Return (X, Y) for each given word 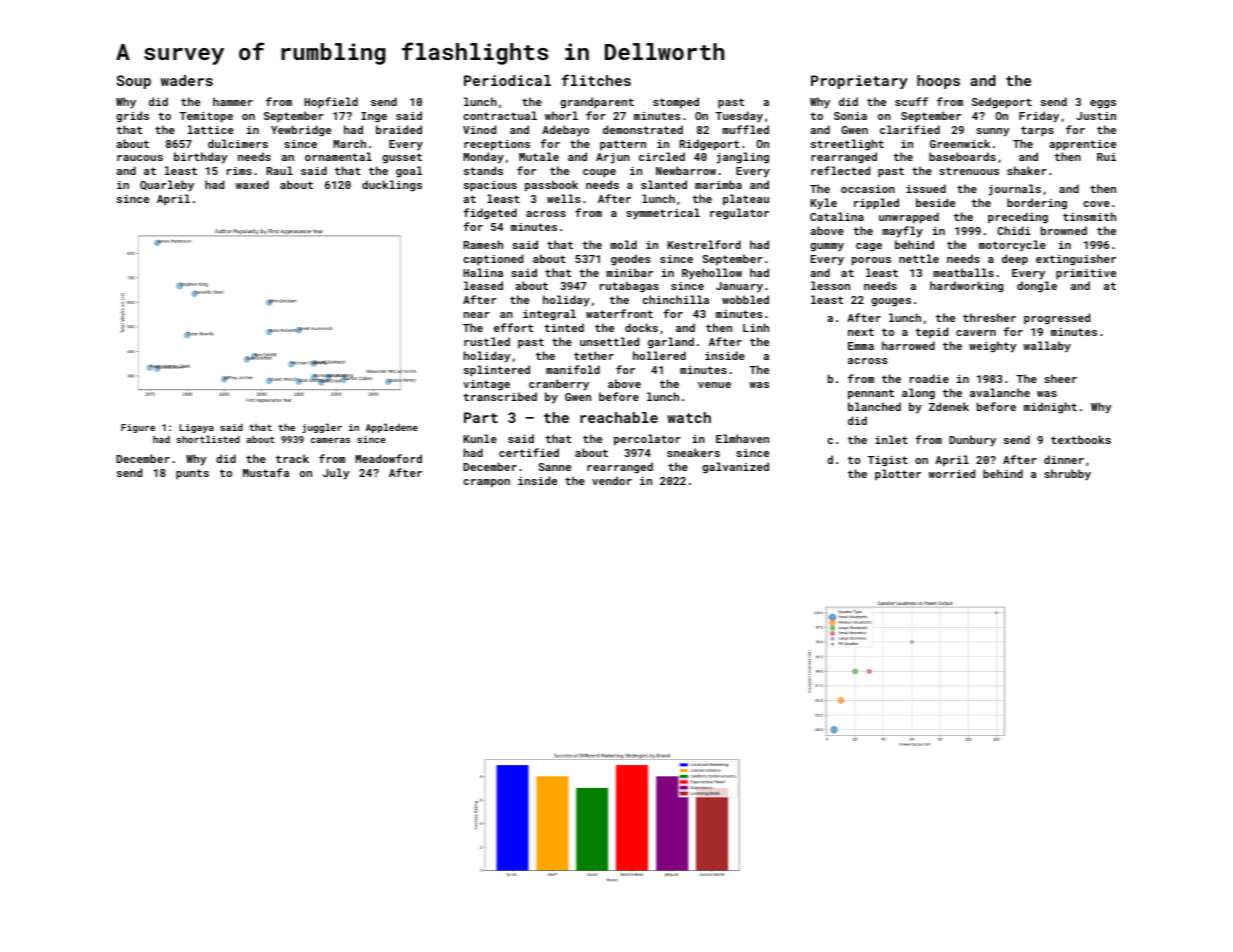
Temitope (206, 117)
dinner (1064, 459)
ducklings (392, 186)
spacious (490, 186)
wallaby (1047, 347)
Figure (138, 428)
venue (714, 385)
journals (1015, 190)
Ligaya (196, 428)
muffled (745, 129)
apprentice (1082, 145)
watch (689, 417)
